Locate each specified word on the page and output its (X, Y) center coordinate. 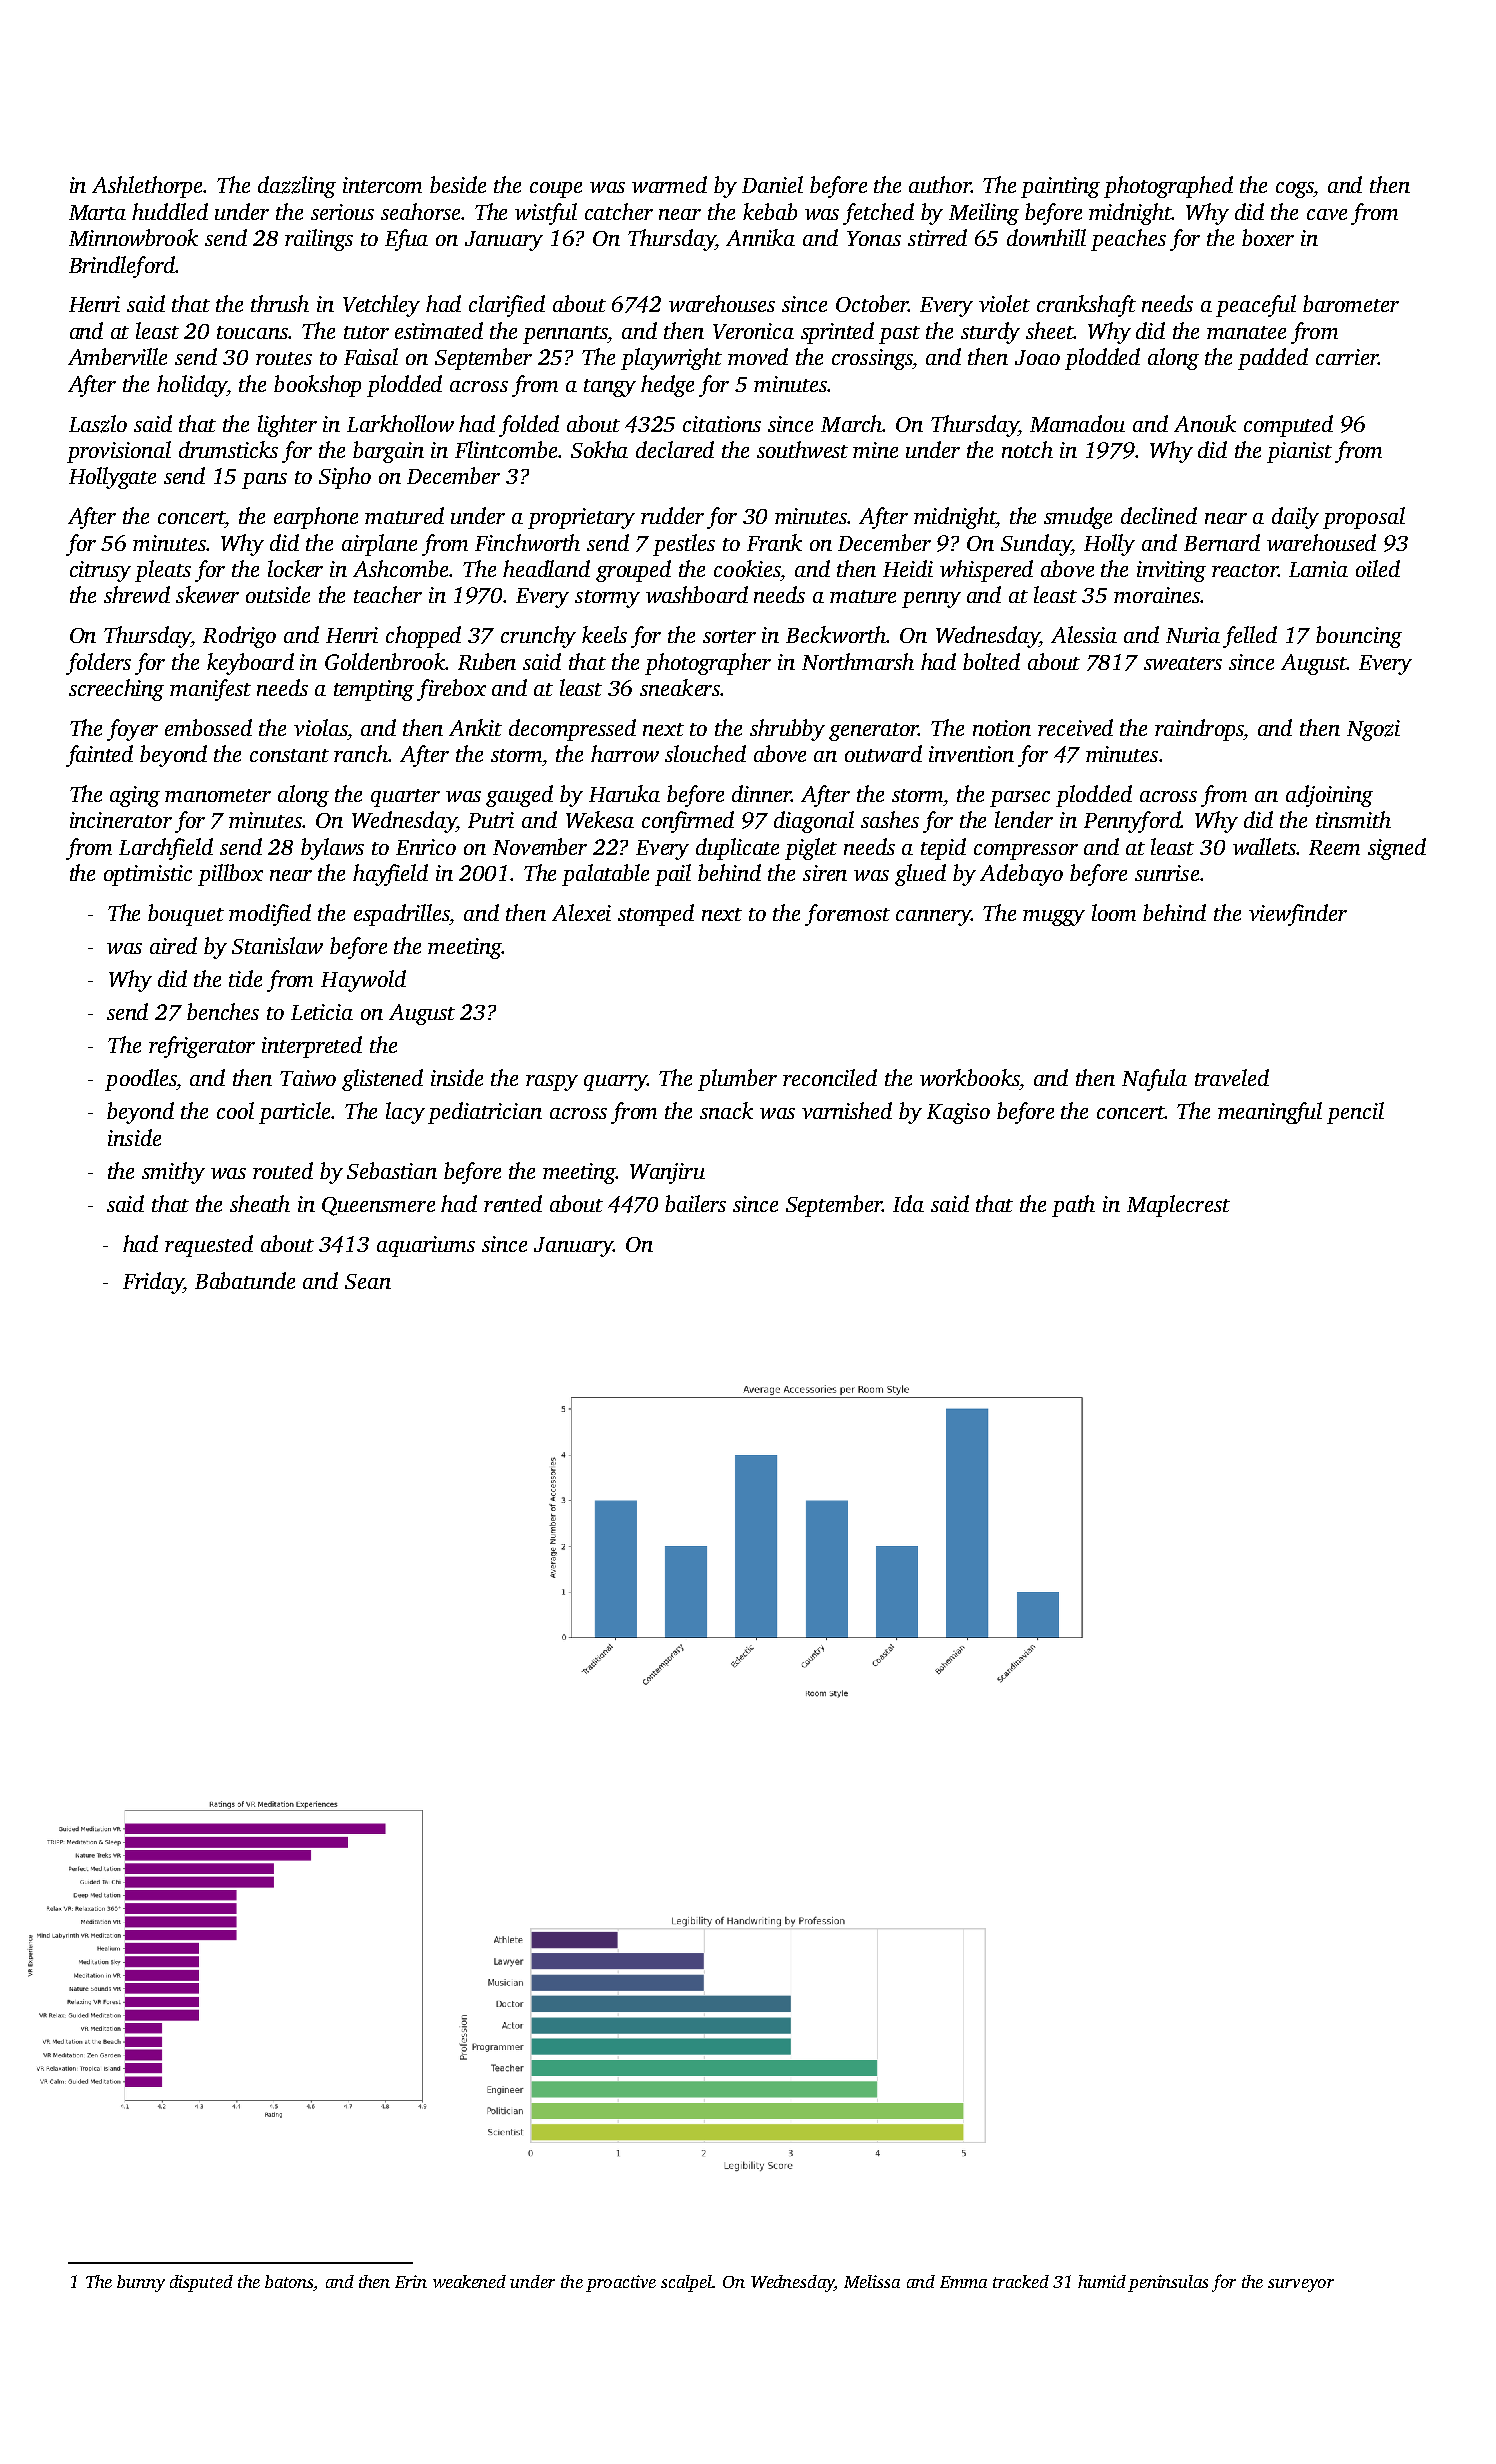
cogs (1295, 190)
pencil (1355, 1113)
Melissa (872, 2281)
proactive (621, 2283)
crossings (872, 359)
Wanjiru (667, 1173)
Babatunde (245, 1280)
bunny (141, 2283)
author (940, 184)
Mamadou (1077, 423)
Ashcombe (401, 568)
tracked (1021, 2281)
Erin (411, 2281)
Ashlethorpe (148, 187)
